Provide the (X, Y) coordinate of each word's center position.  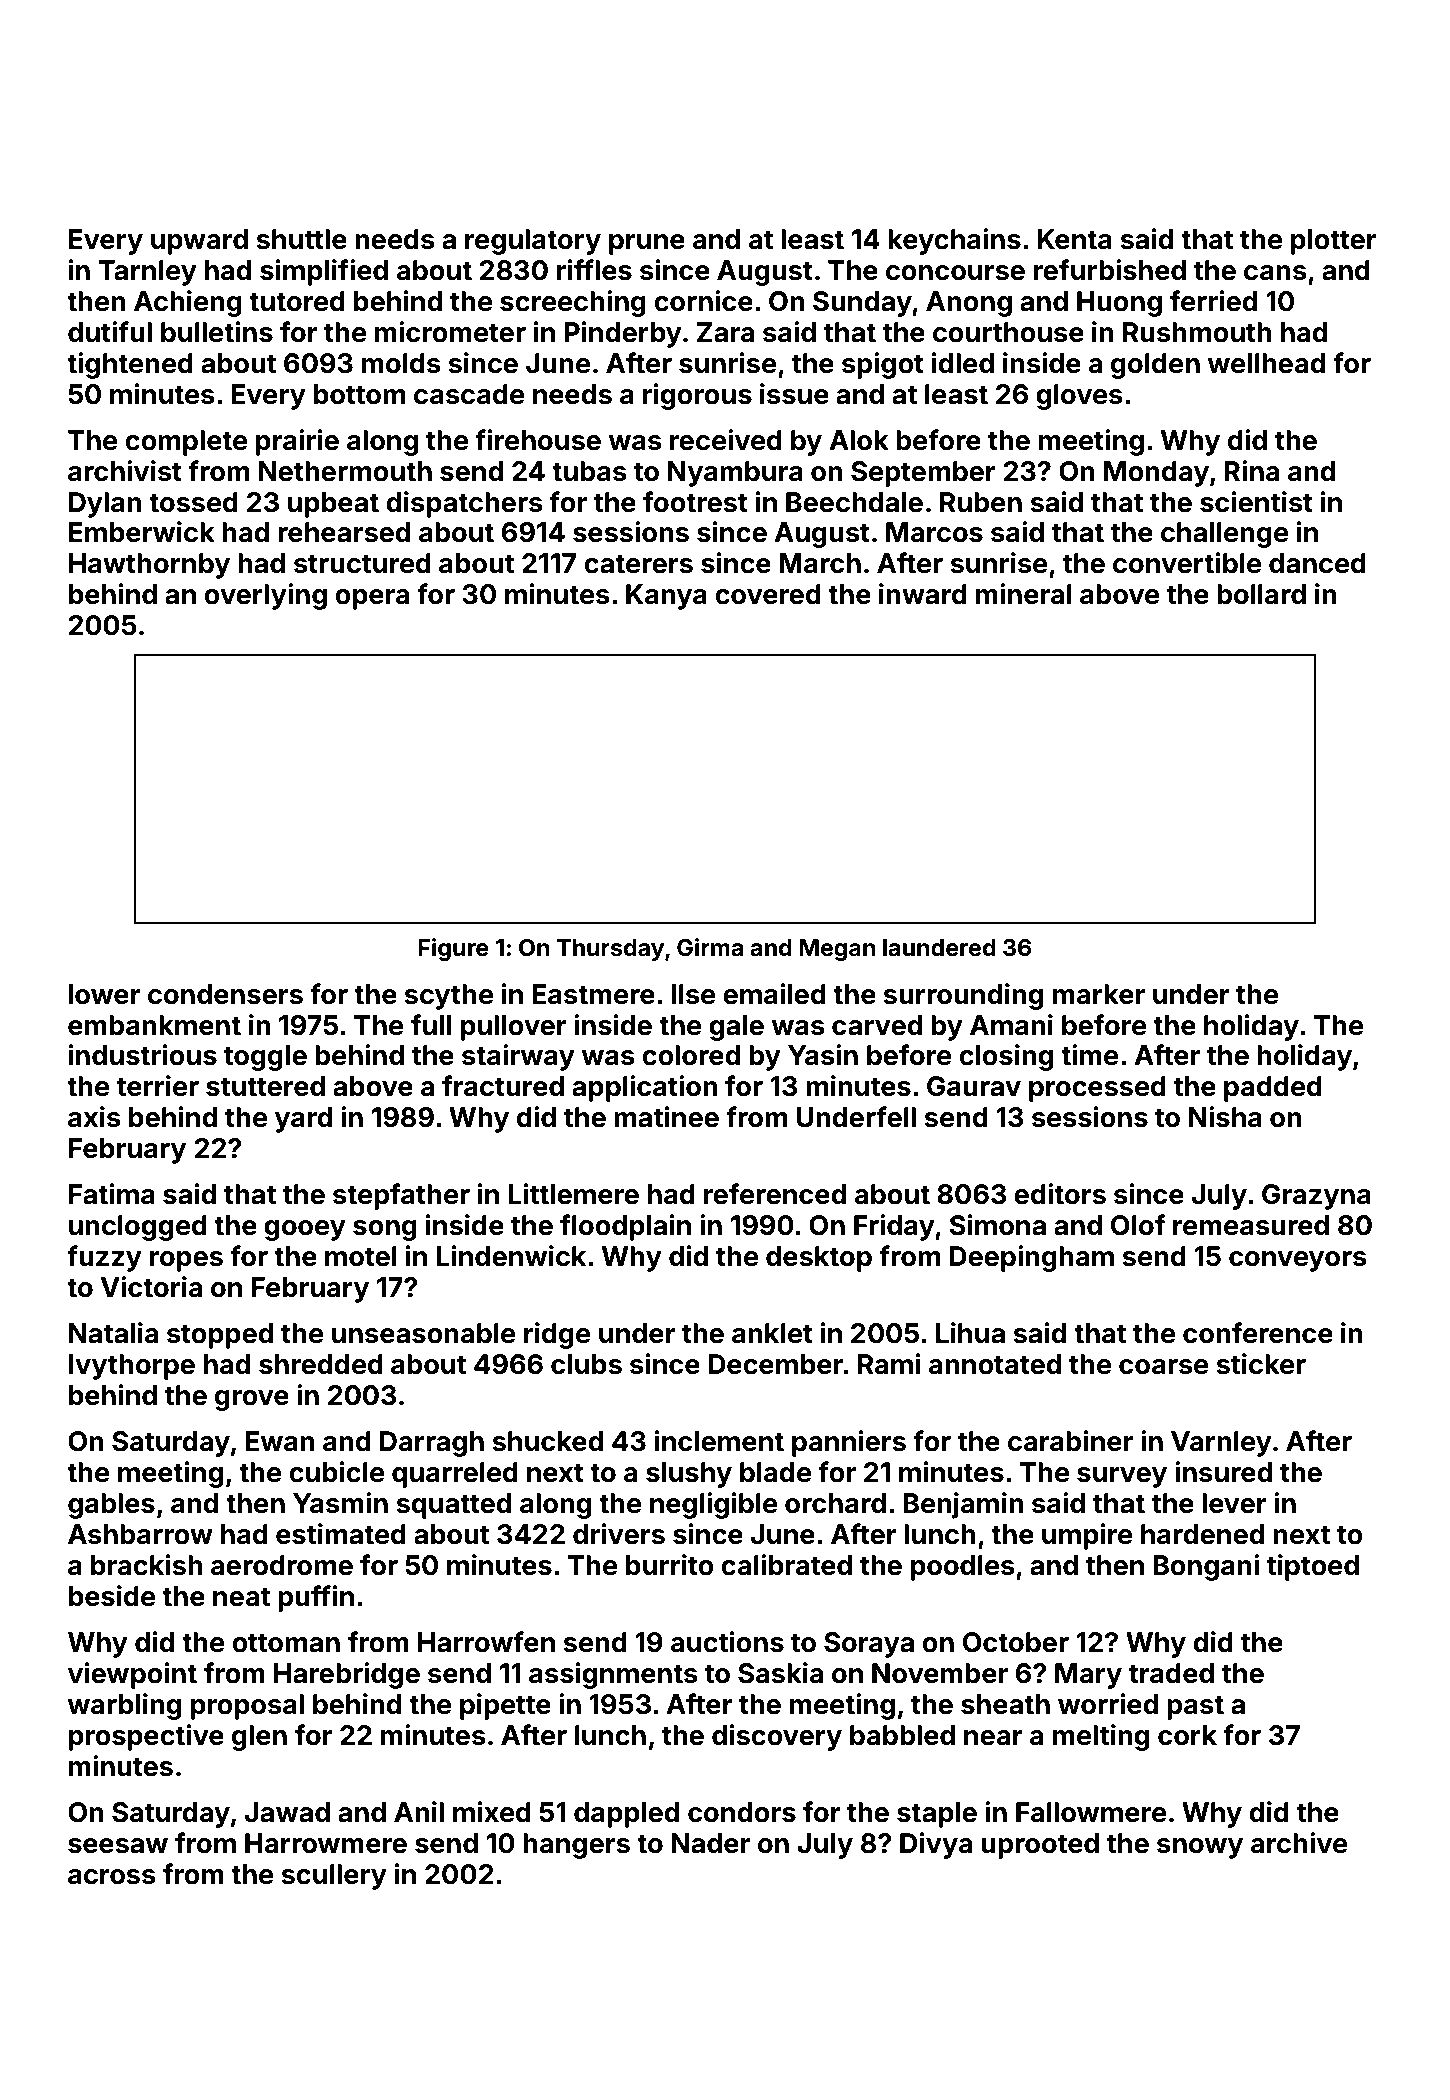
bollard (1261, 594)
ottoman (286, 1643)
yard (303, 1120)
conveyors (1298, 1261)
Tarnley (147, 273)
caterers (638, 564)
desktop (819, 1259)
